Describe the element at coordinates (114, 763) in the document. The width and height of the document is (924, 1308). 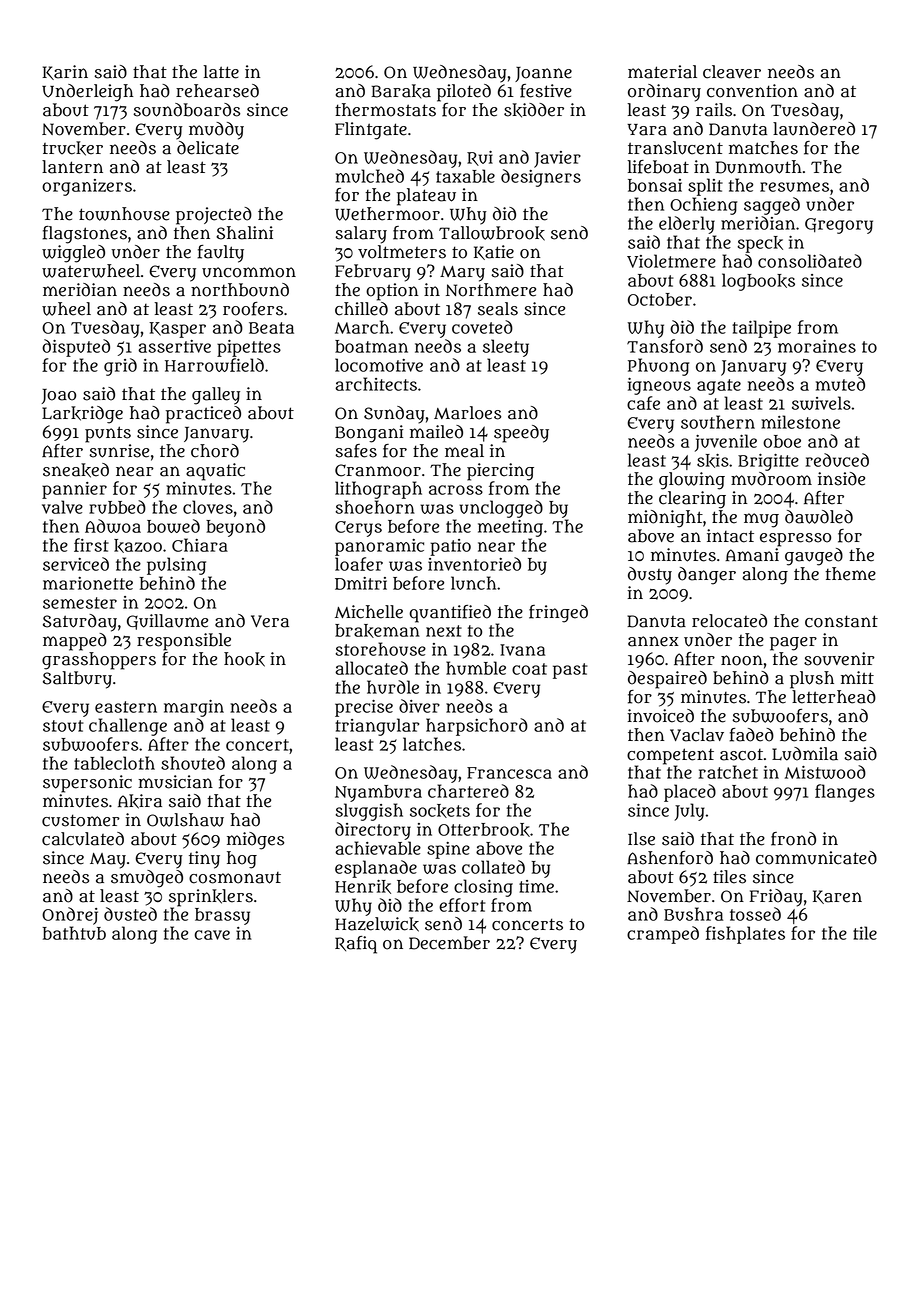
I see `tablecloth` at that location.
